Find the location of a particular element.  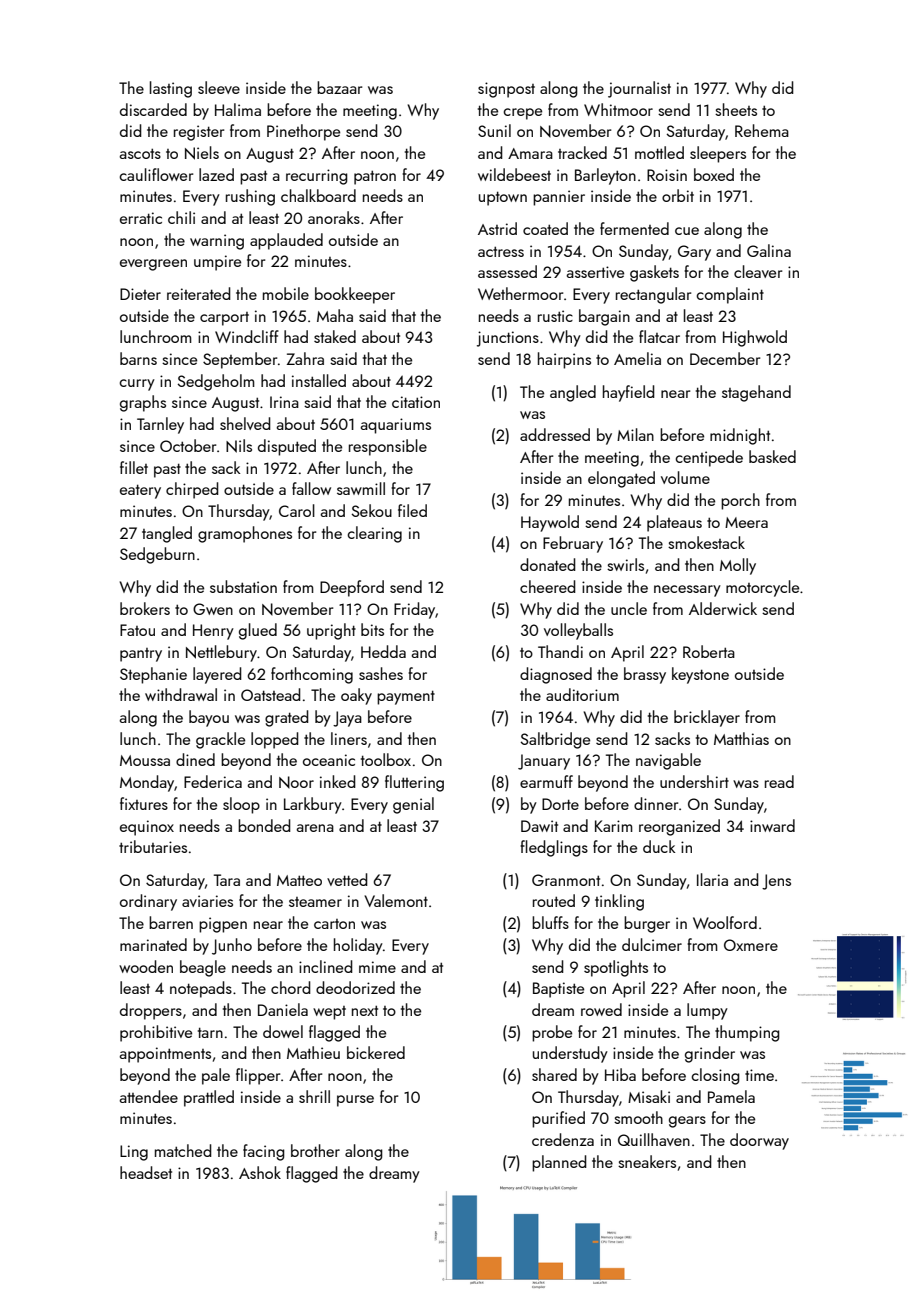

sleeve is located at coordinates (219, 87).
